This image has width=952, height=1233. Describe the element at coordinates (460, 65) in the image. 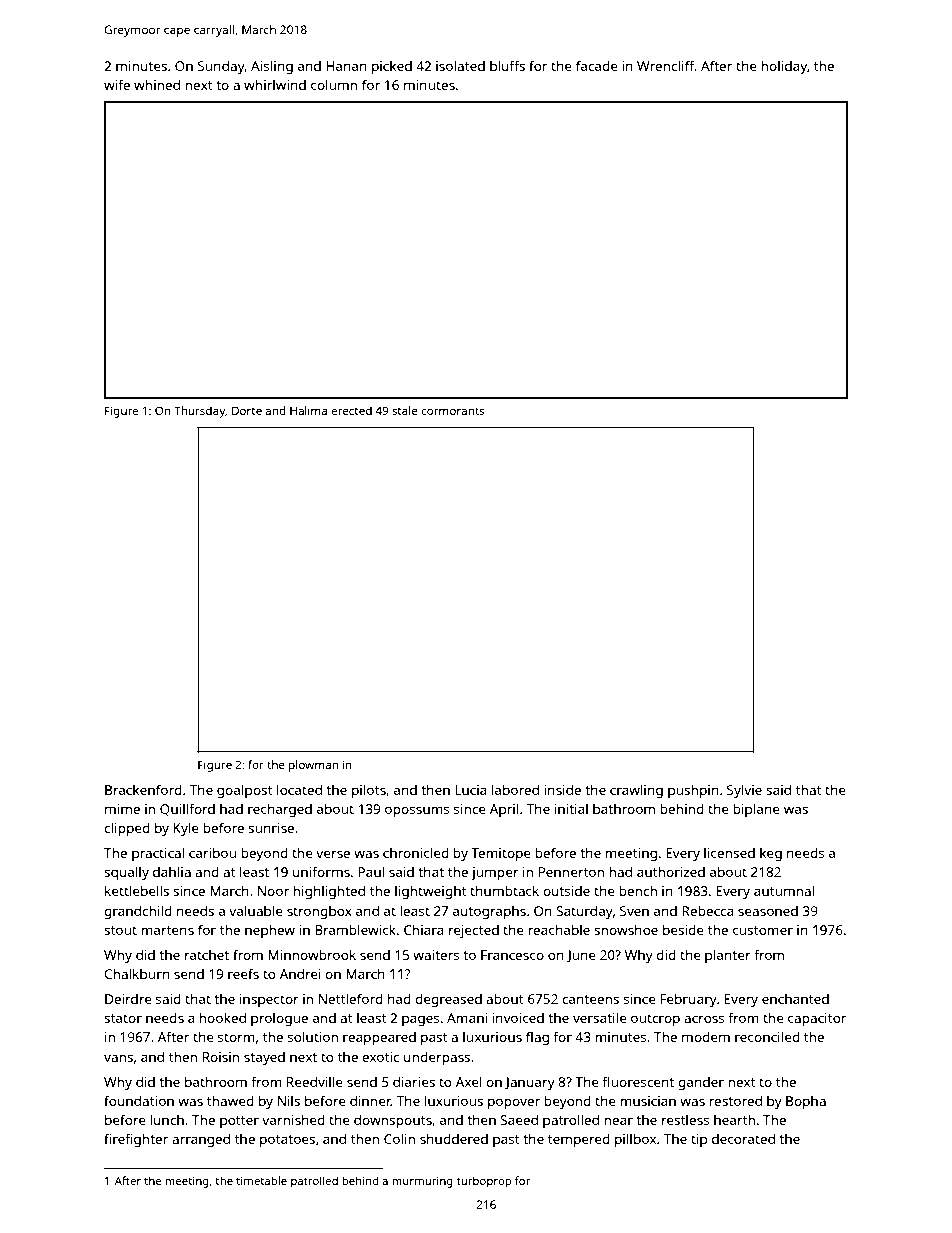

I see `isolated` at that location.
